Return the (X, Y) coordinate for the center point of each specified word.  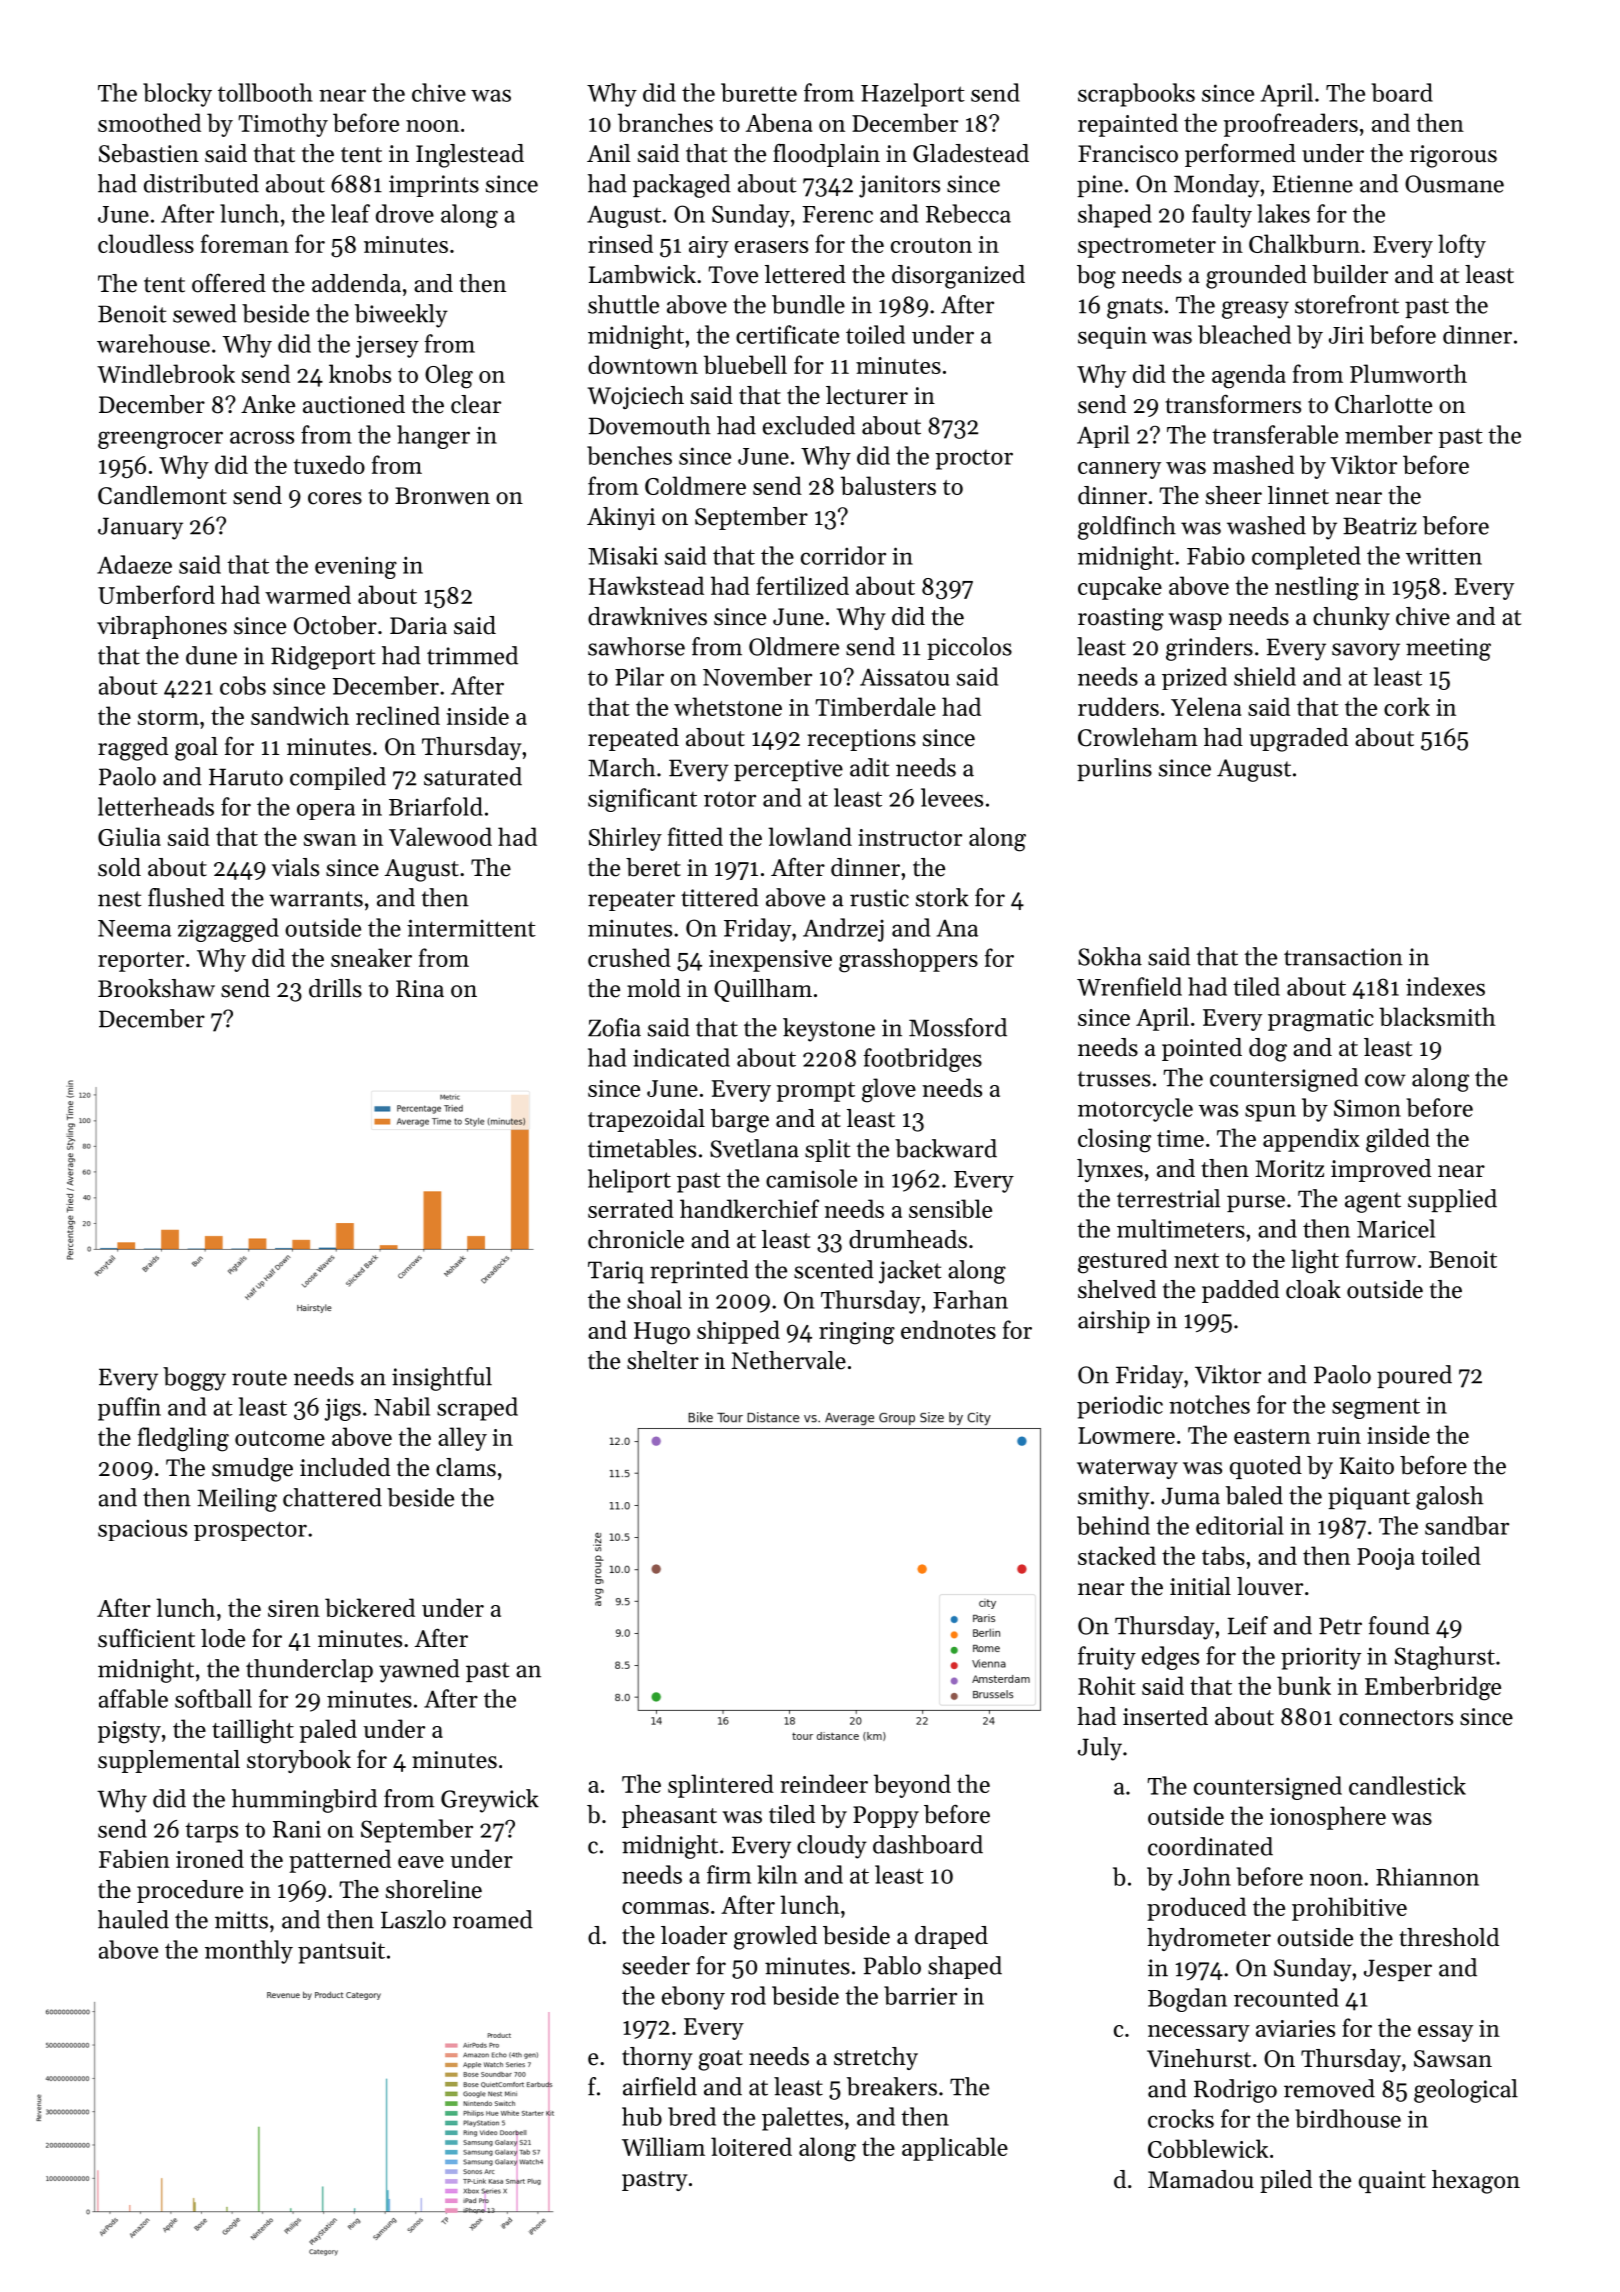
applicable (955, 2149)
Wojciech (636, 397)
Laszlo (413, 1919)
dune (211, 655)
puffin (129, 1409)
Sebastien (149, 153)
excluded (809, 425)
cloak (1313, 1289)
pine (1100, 186)
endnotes (948, 1329)
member (1389, 434)
